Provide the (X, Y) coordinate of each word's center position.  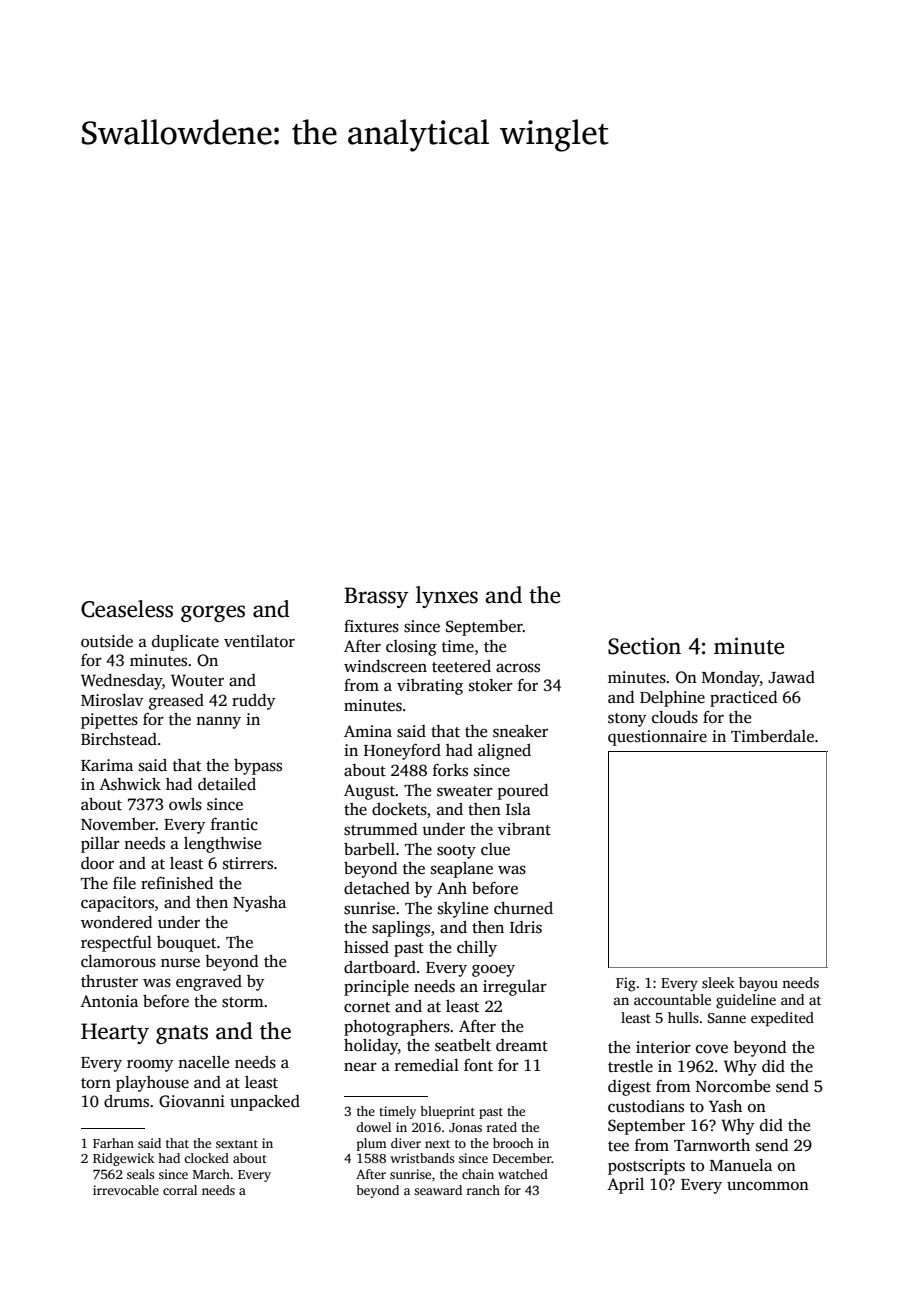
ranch (483, 1190)
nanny (218, 723)
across (518, 668)
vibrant (524, 829)
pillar (100, 845)
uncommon (768, 1185)
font (478, 1065)
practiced (743, 699)
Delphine (672, 699)
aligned (504, 752)
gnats (182, 1034)
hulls (683, 1017)
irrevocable (126, 1190)
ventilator (259, 641)
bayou (758, 984)
